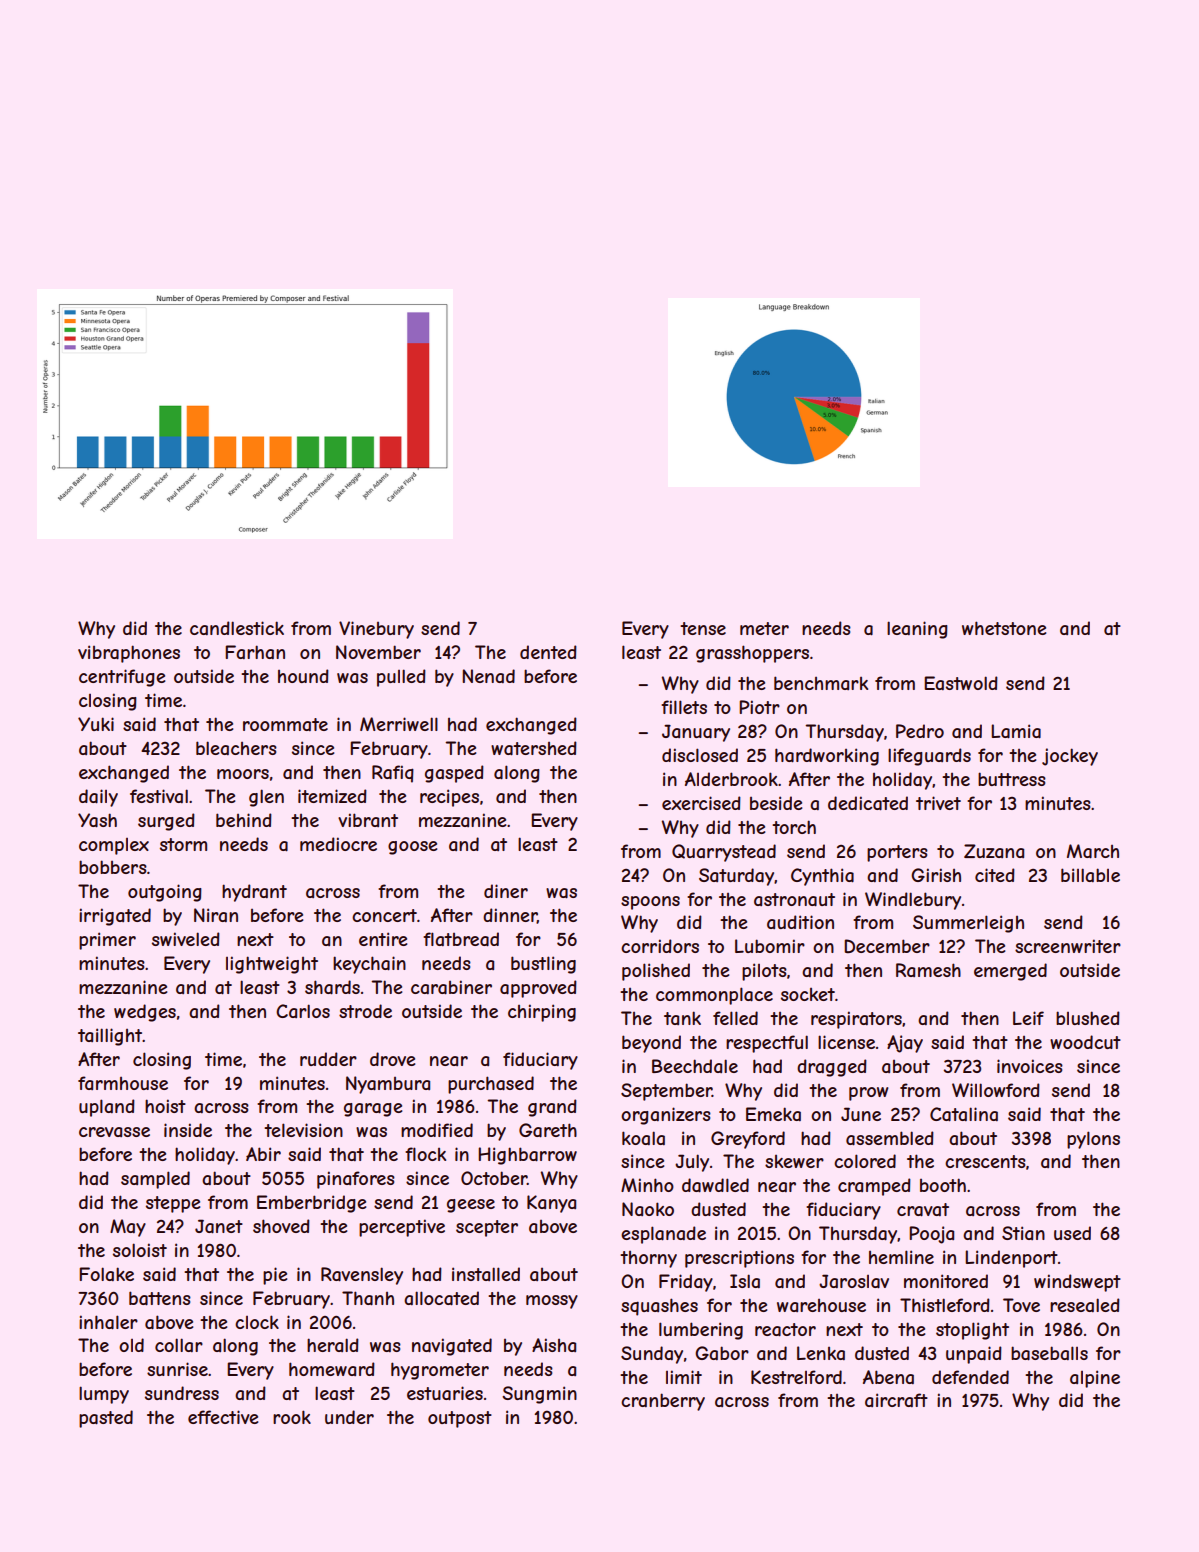  I want to click on mediocre, so click(338, 844).
